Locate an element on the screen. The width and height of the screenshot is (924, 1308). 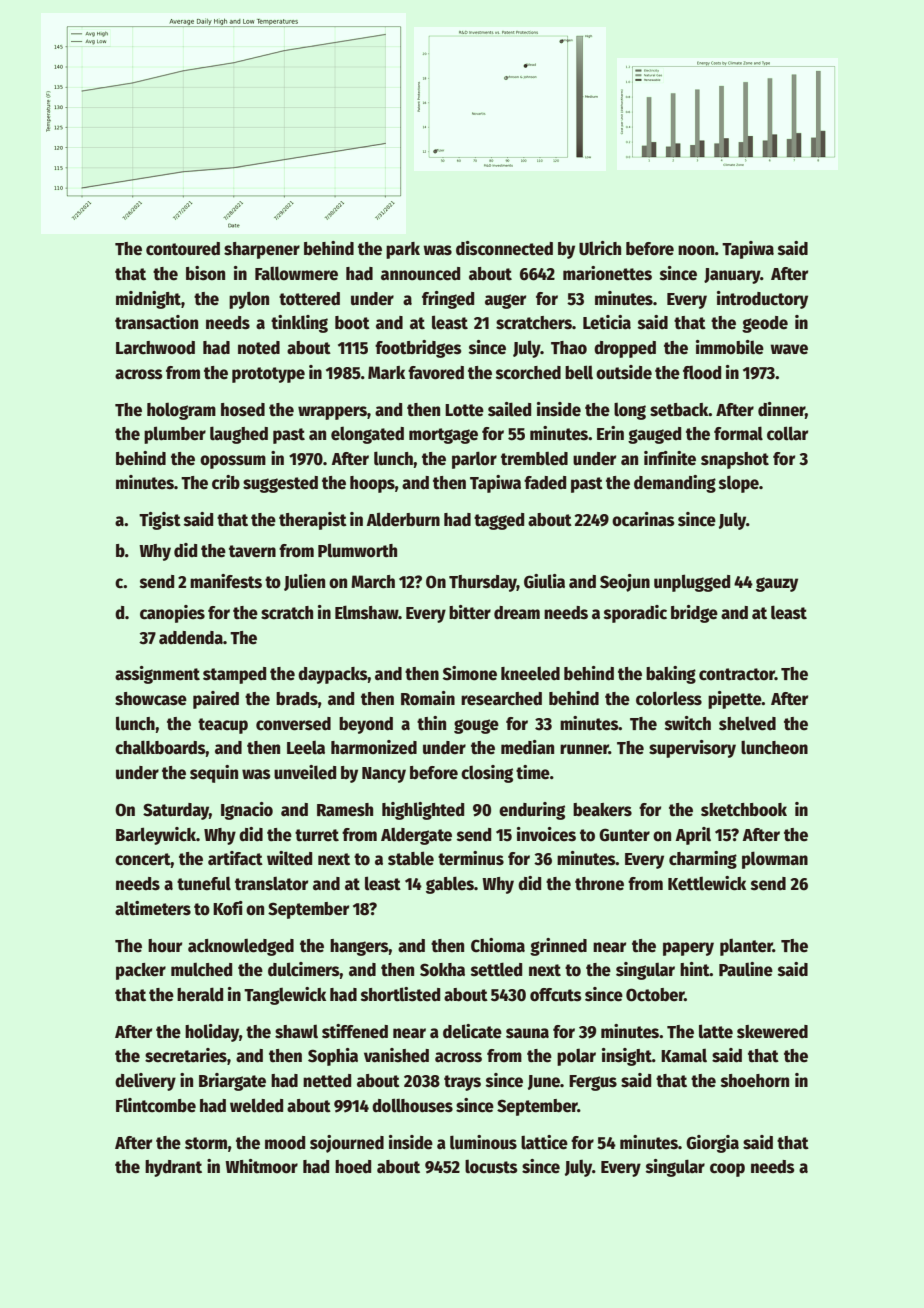
luminous is located at coordinates (483, 1142).
